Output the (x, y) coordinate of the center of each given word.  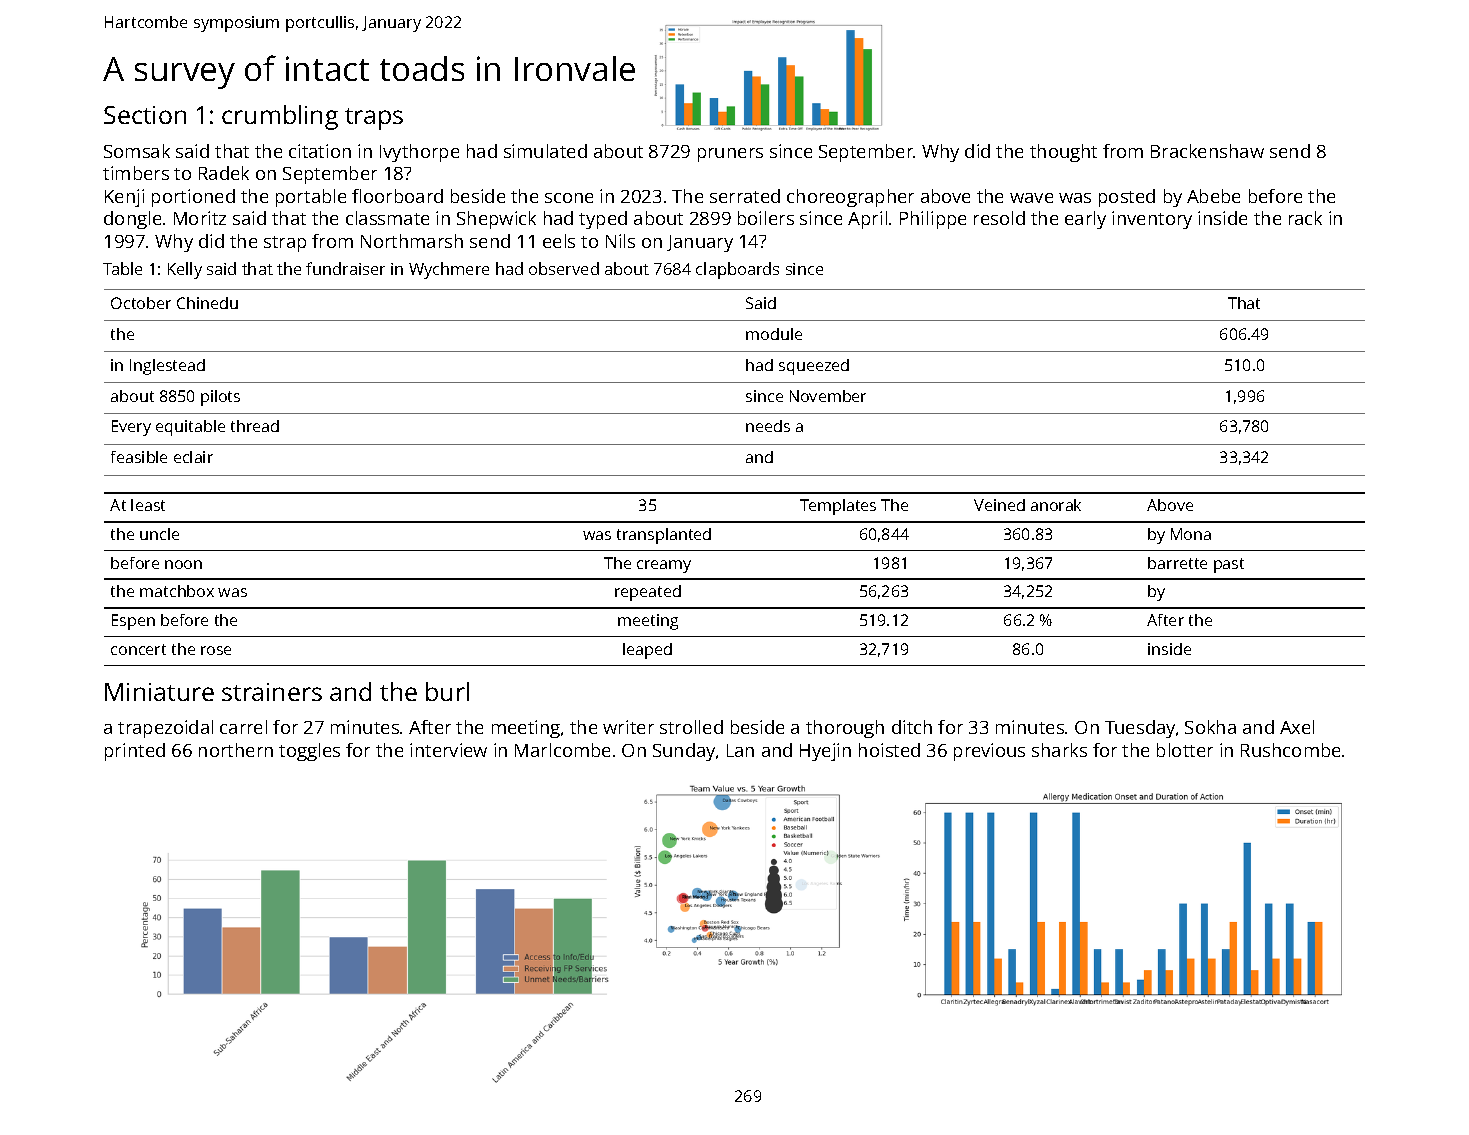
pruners (730, 155)
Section (145, 115)
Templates (838, 507)
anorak (1056, 505)
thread (255, 426)
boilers (766, 218)
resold (999, 218)
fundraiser (345, 268)
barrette (1177, 563)
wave (1031, 198)
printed (135, 752)
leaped (647, 651)
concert (138, 649)
